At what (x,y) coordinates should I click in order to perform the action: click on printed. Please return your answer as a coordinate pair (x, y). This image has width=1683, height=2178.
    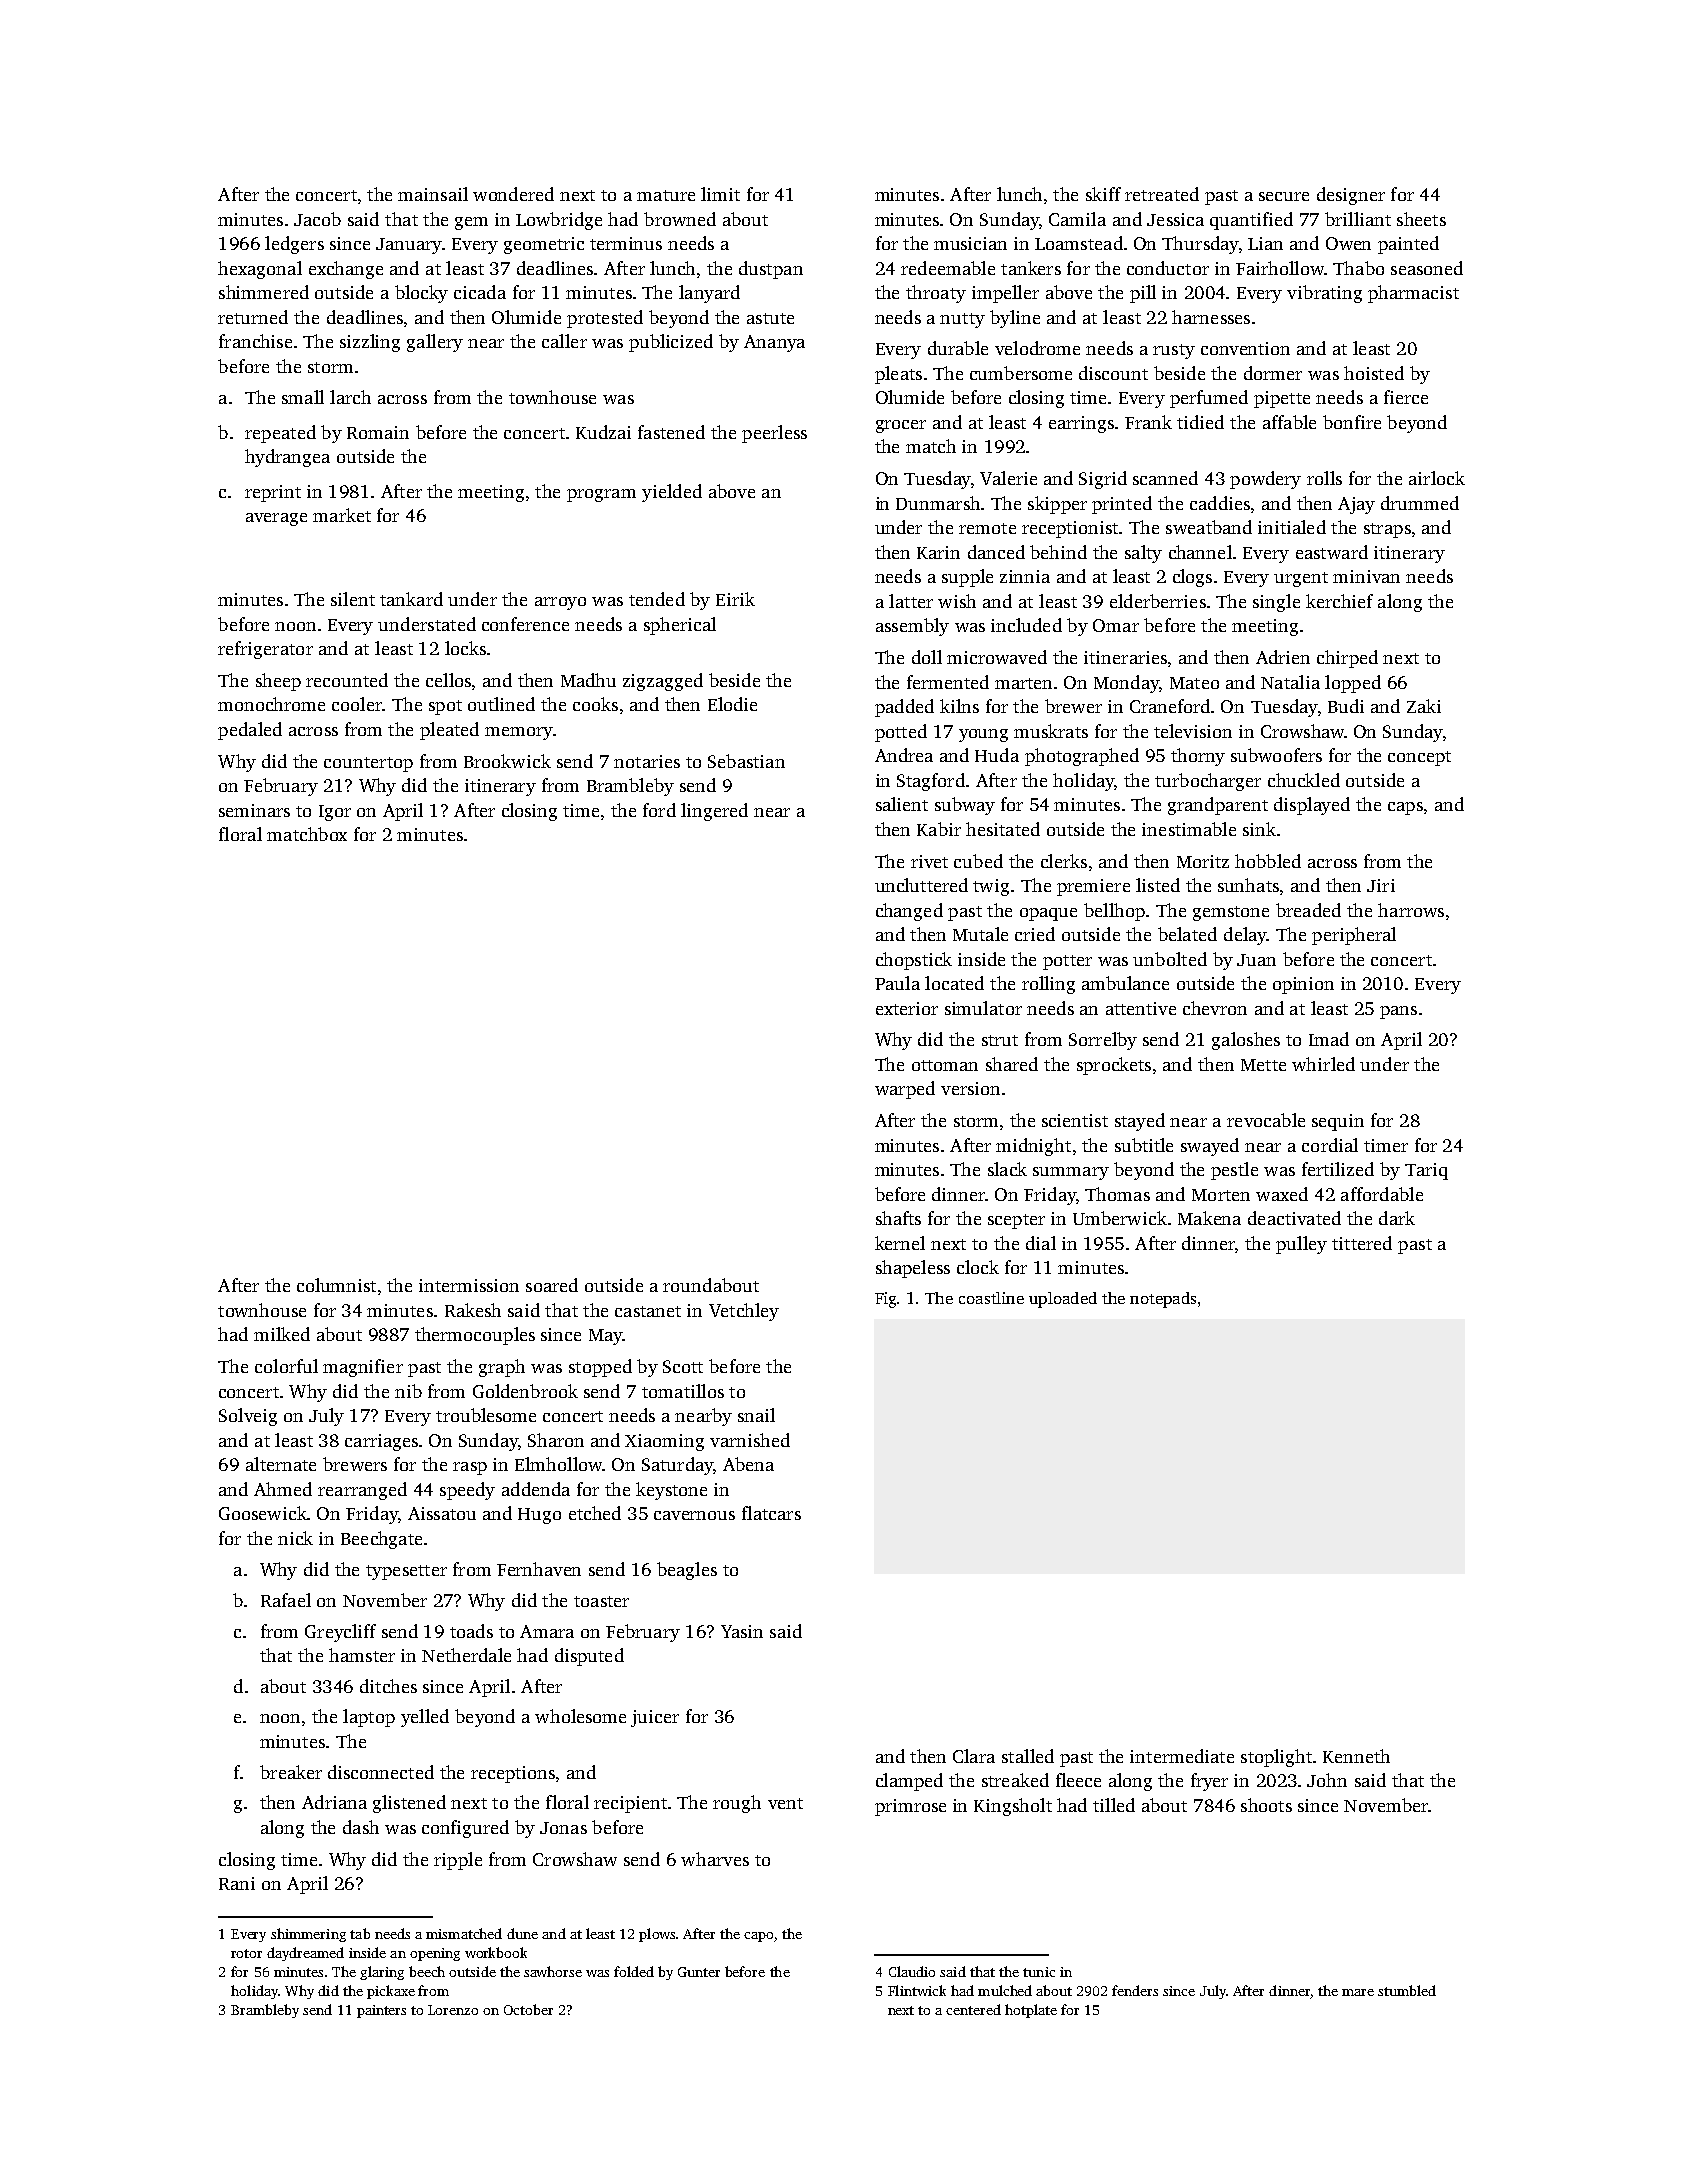
    Looking at the image, I should click on (1122, 505).
